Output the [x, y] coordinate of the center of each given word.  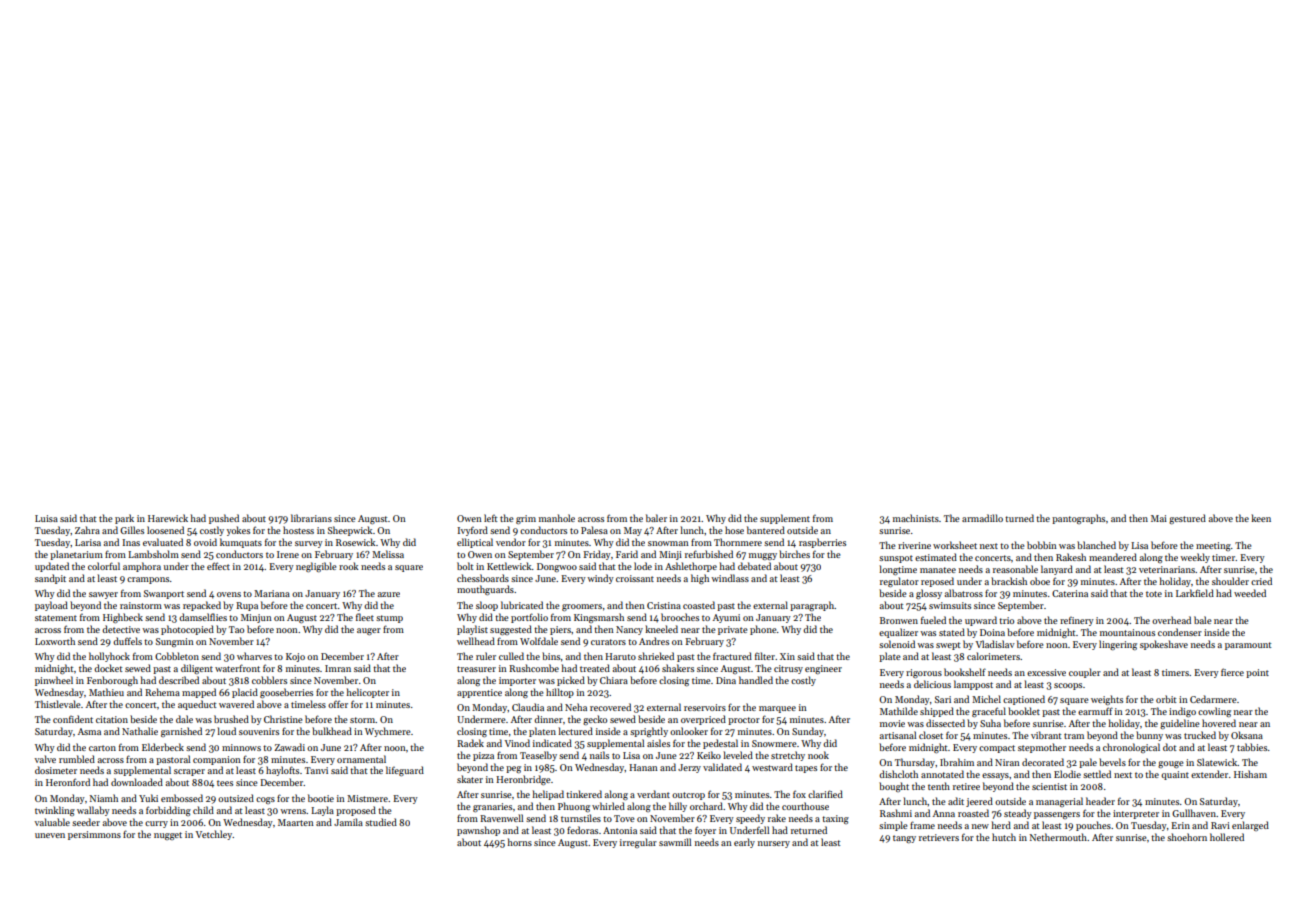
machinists [916, 518]
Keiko [709, 755]
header [1100, 801]
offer [338, 704]
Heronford [68, 782]
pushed [224, 519]
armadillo [982, 518]
